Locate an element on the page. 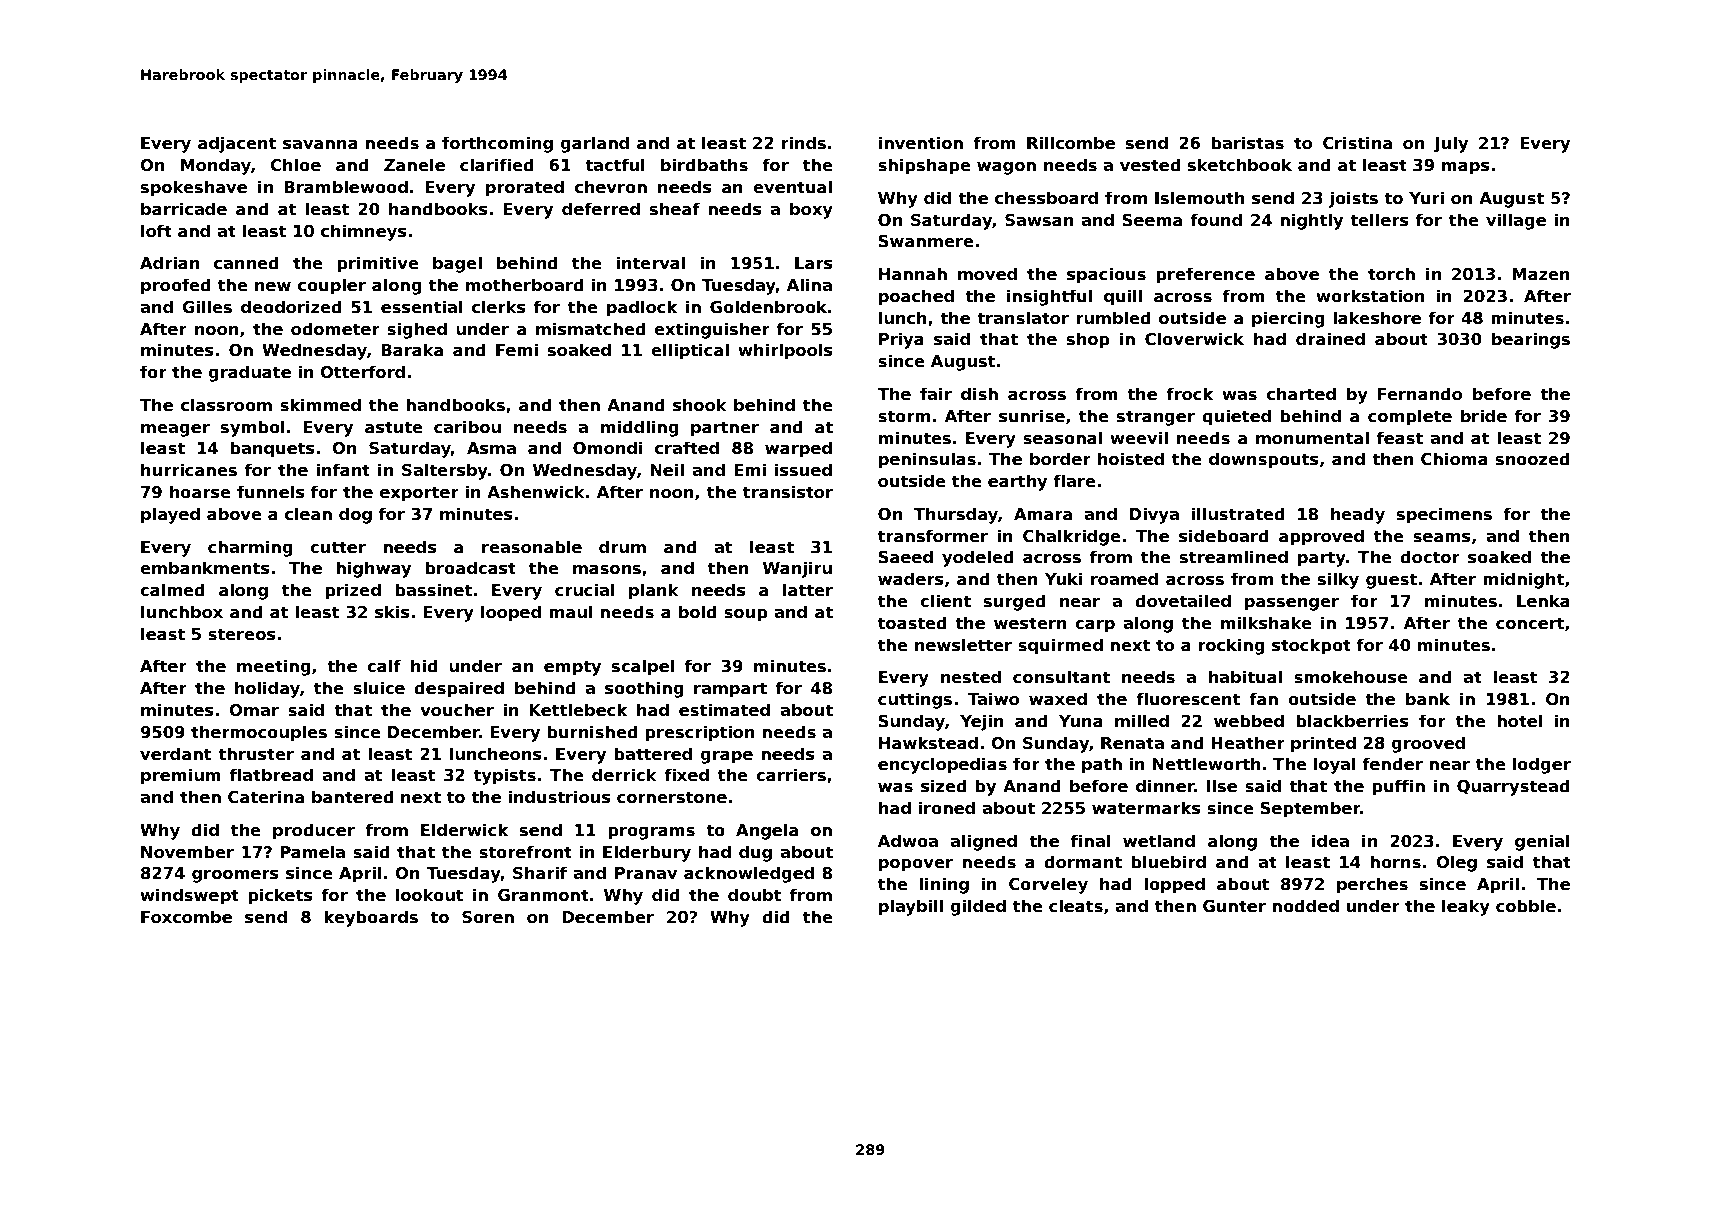  transistor is located at coordinates (788, 492).
